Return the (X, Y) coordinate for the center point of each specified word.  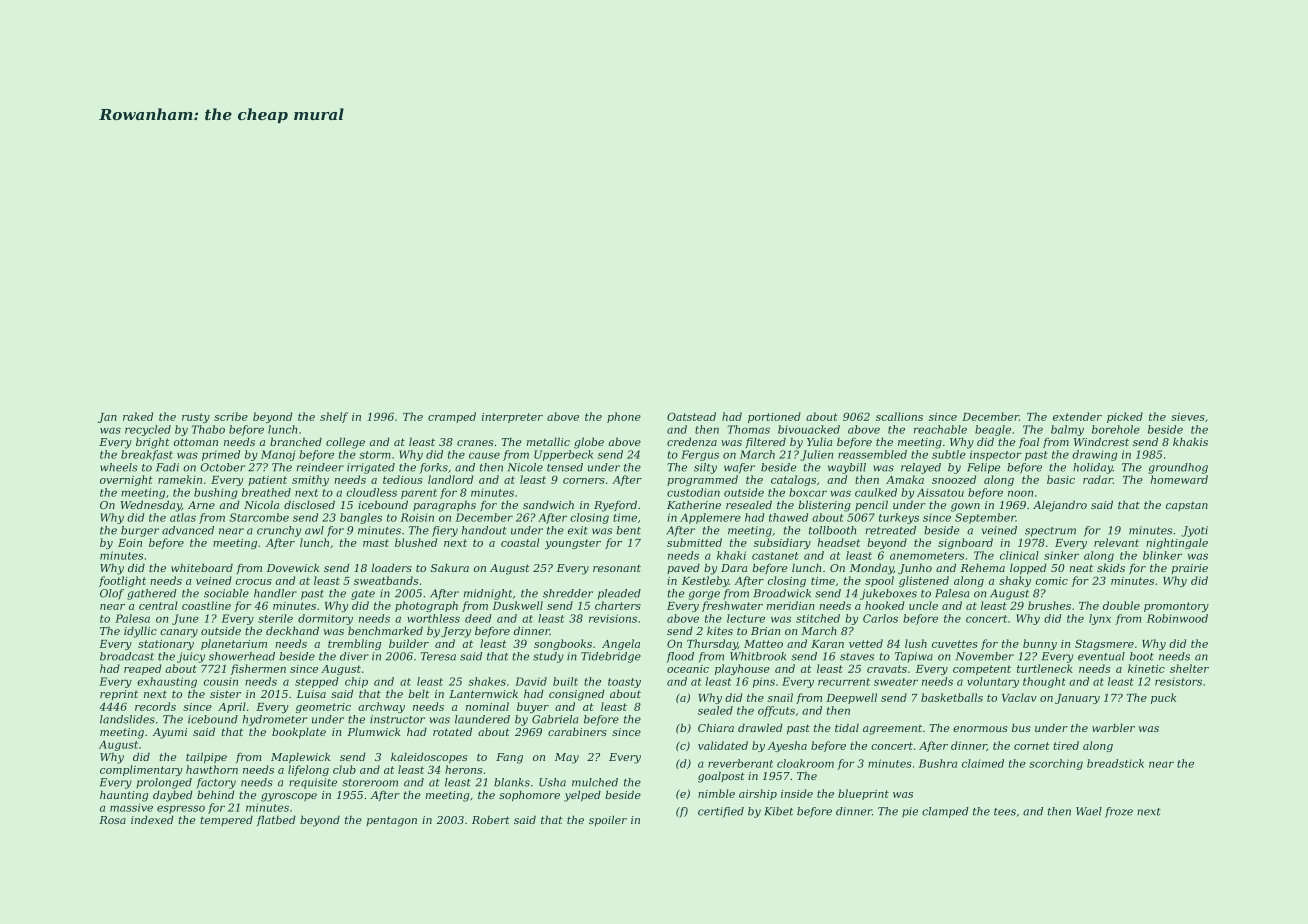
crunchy (279, 531)
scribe (231, 416)
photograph (426, 606)
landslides (127, 719)
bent (629, 530)
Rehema (982, 567)
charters (618, 605)
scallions (899, 416)
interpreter (512, 418)
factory (216, 783)
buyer (533, 707)
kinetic (1146, 668)
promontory (1176, 607)
